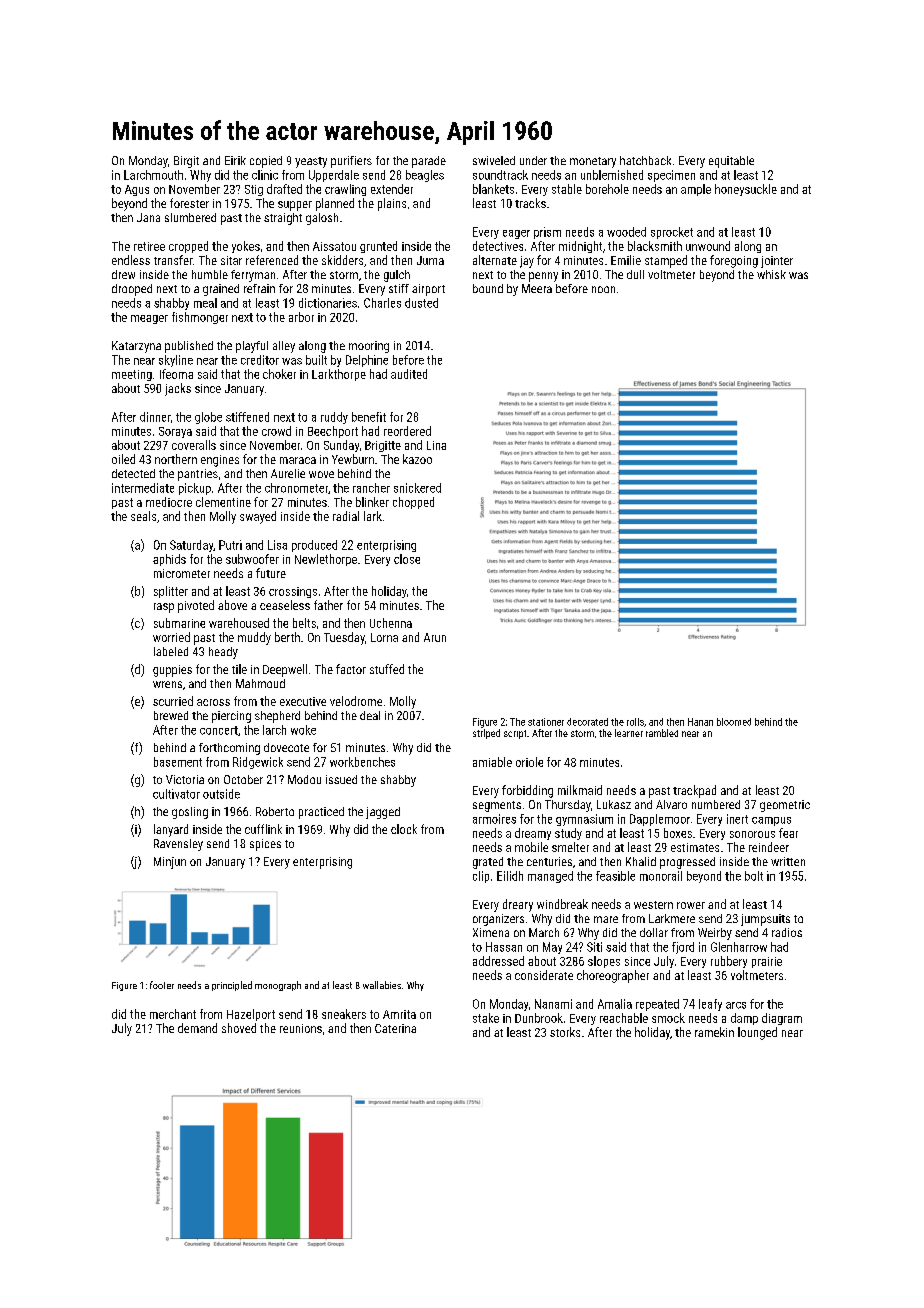 The image size is (924, 1308). Describe the element at coordinates (700, 722) in the page. I see `Hanan` at that location.
